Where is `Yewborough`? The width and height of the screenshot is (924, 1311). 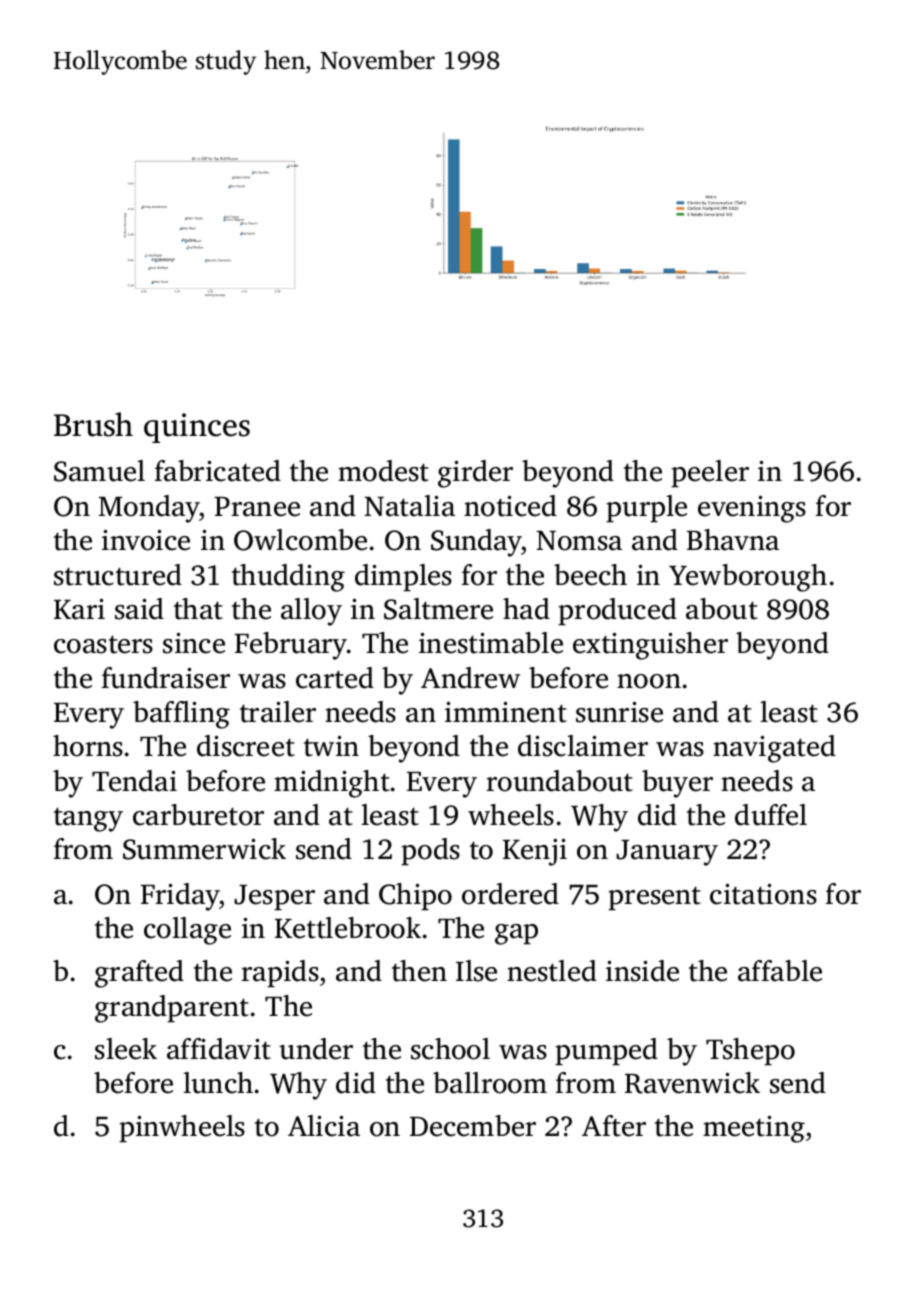
Yewborough is located at coordinates (748, 578).
